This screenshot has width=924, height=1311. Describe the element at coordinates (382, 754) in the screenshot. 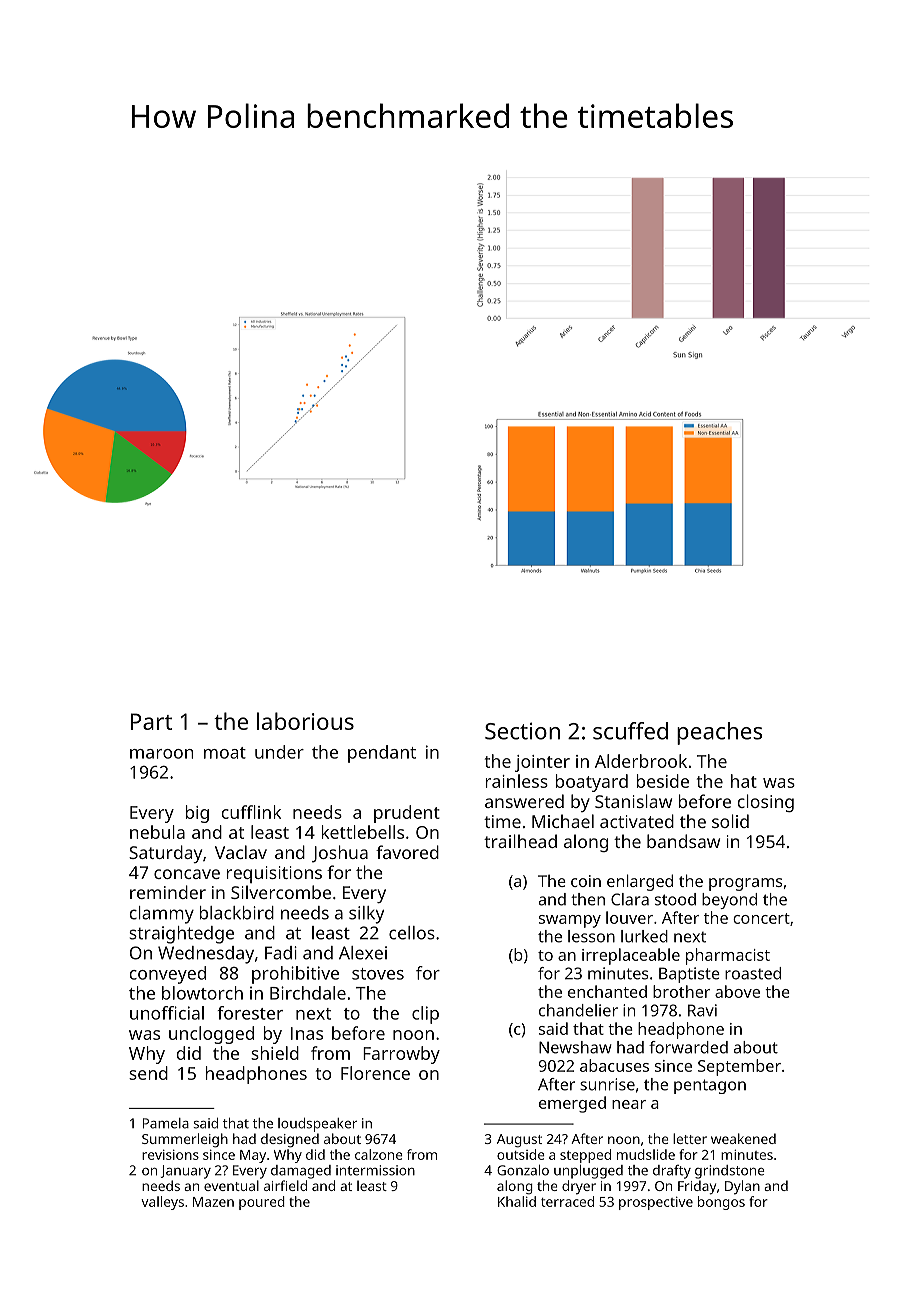

I see `pendant` at that location.
